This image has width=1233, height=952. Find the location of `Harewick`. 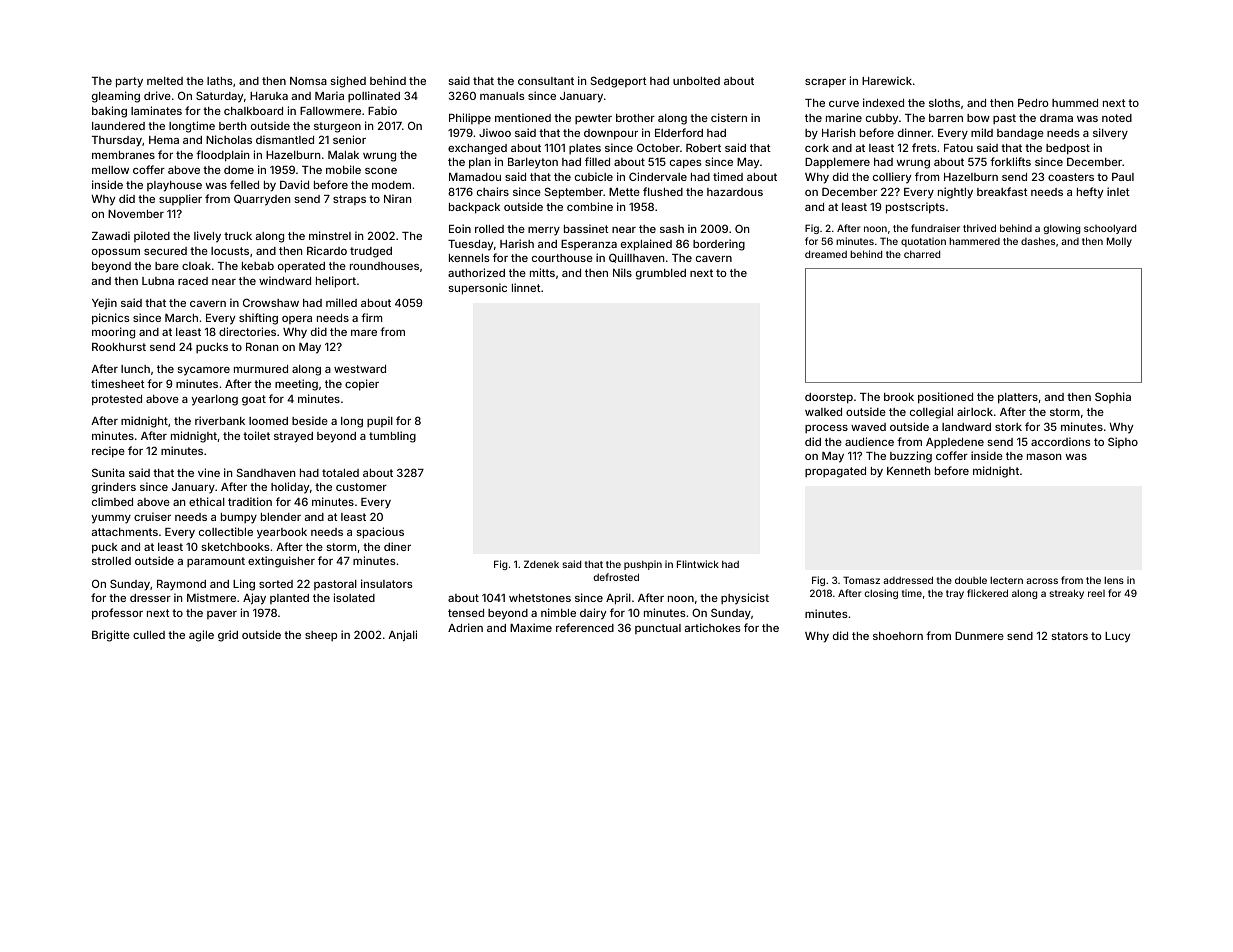

Harewick is located at coordinates (887, 80).
